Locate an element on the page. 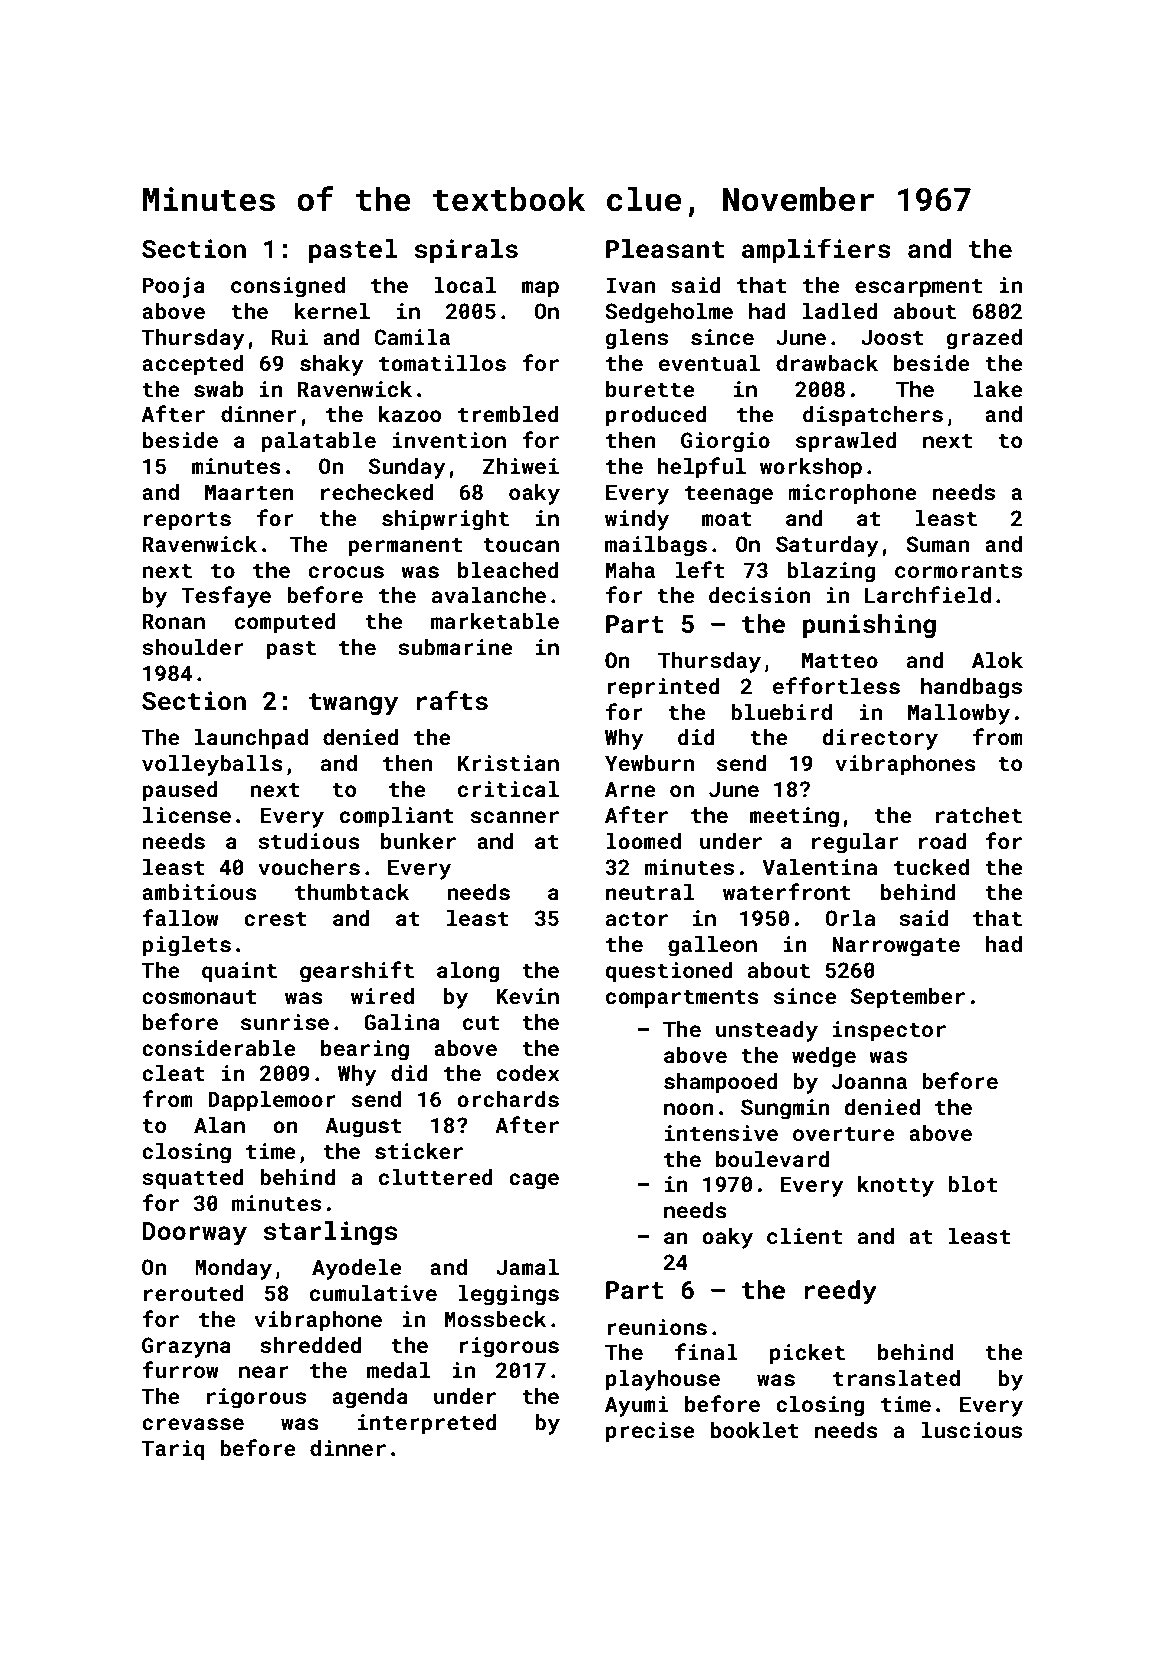  Tesfaye is located at coordinates (226, 597).
